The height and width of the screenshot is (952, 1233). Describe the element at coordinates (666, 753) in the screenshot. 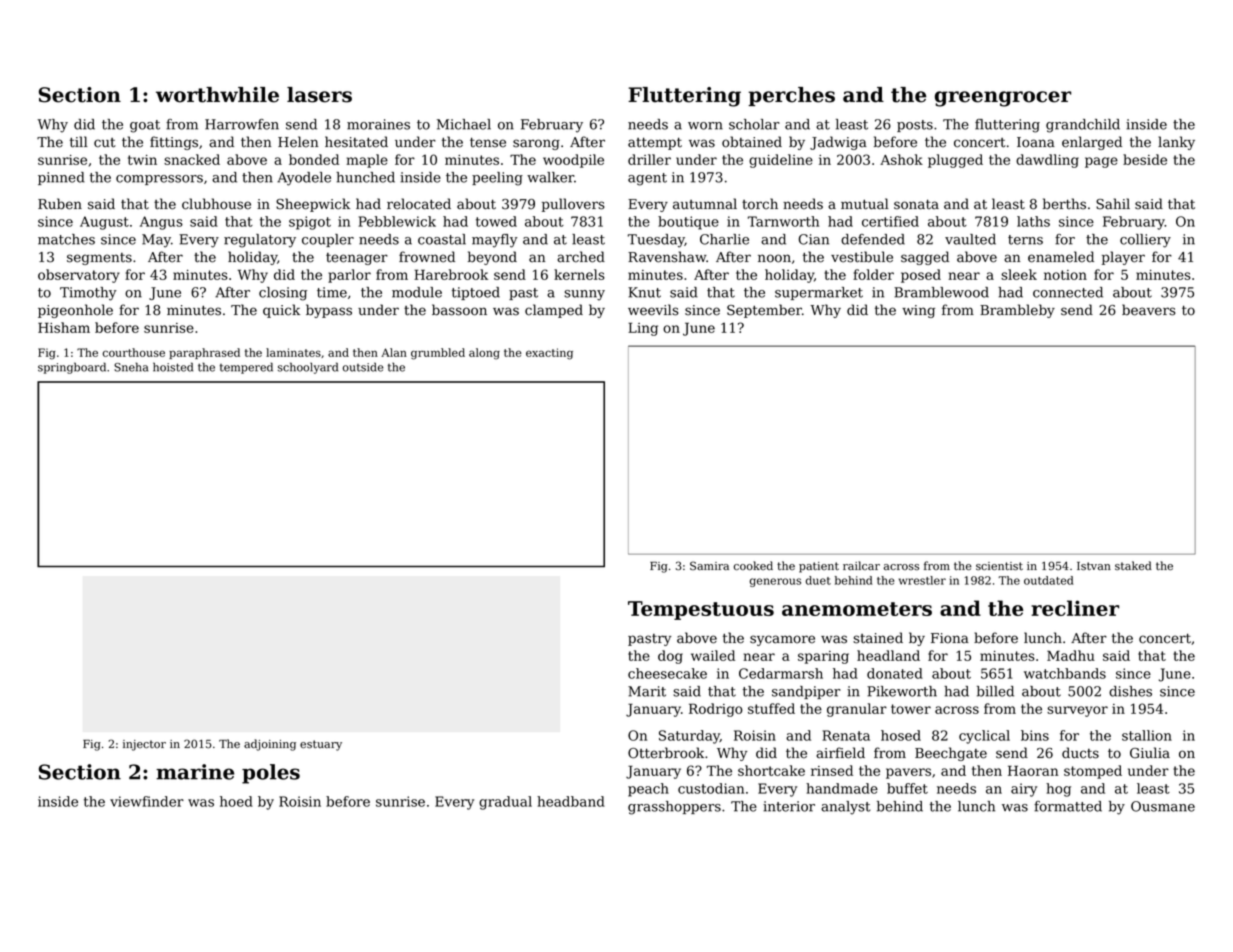

I see `Otterbrook` at that location.
